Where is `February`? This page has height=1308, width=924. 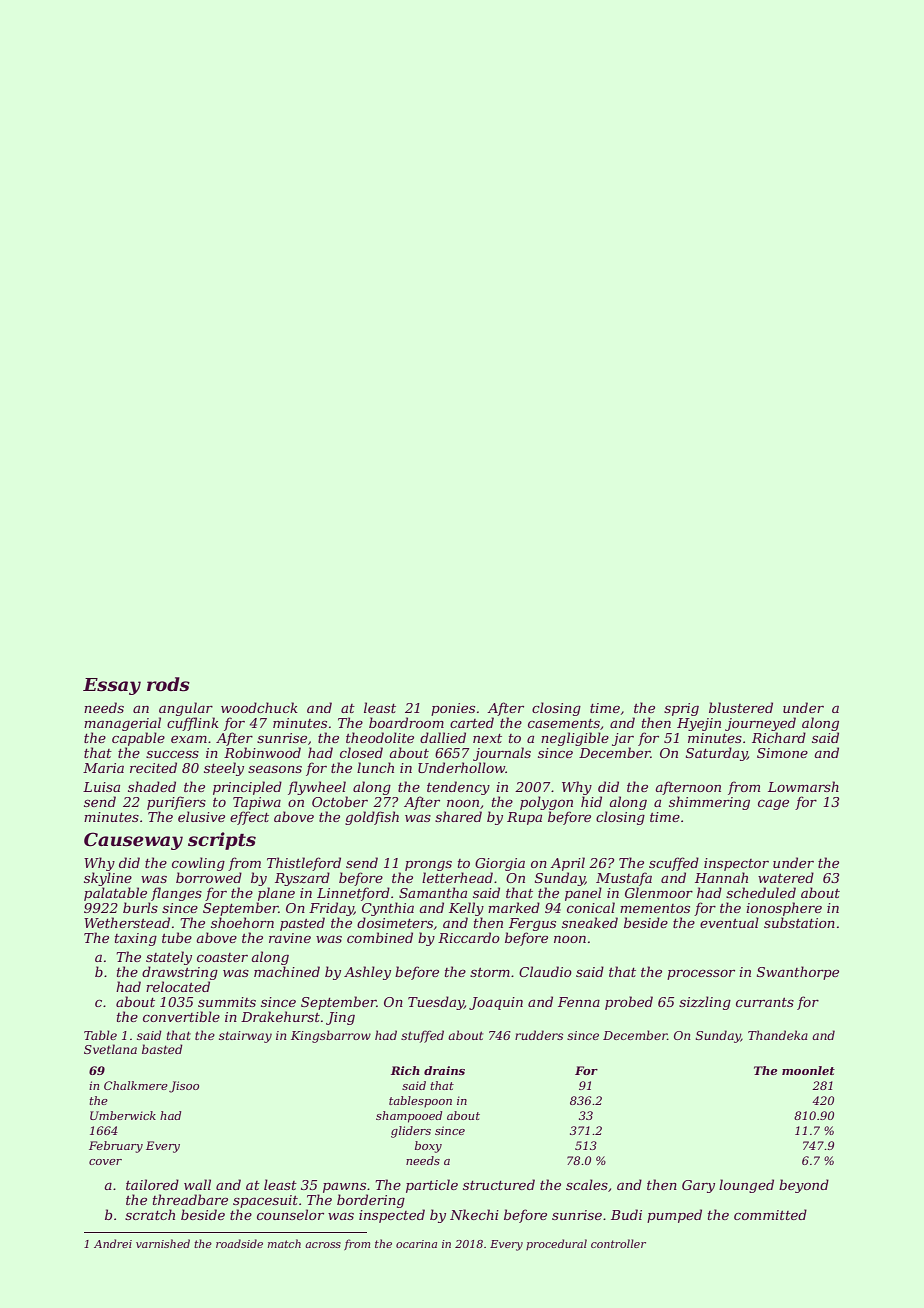 February is located at coordinates (116, 1147).
